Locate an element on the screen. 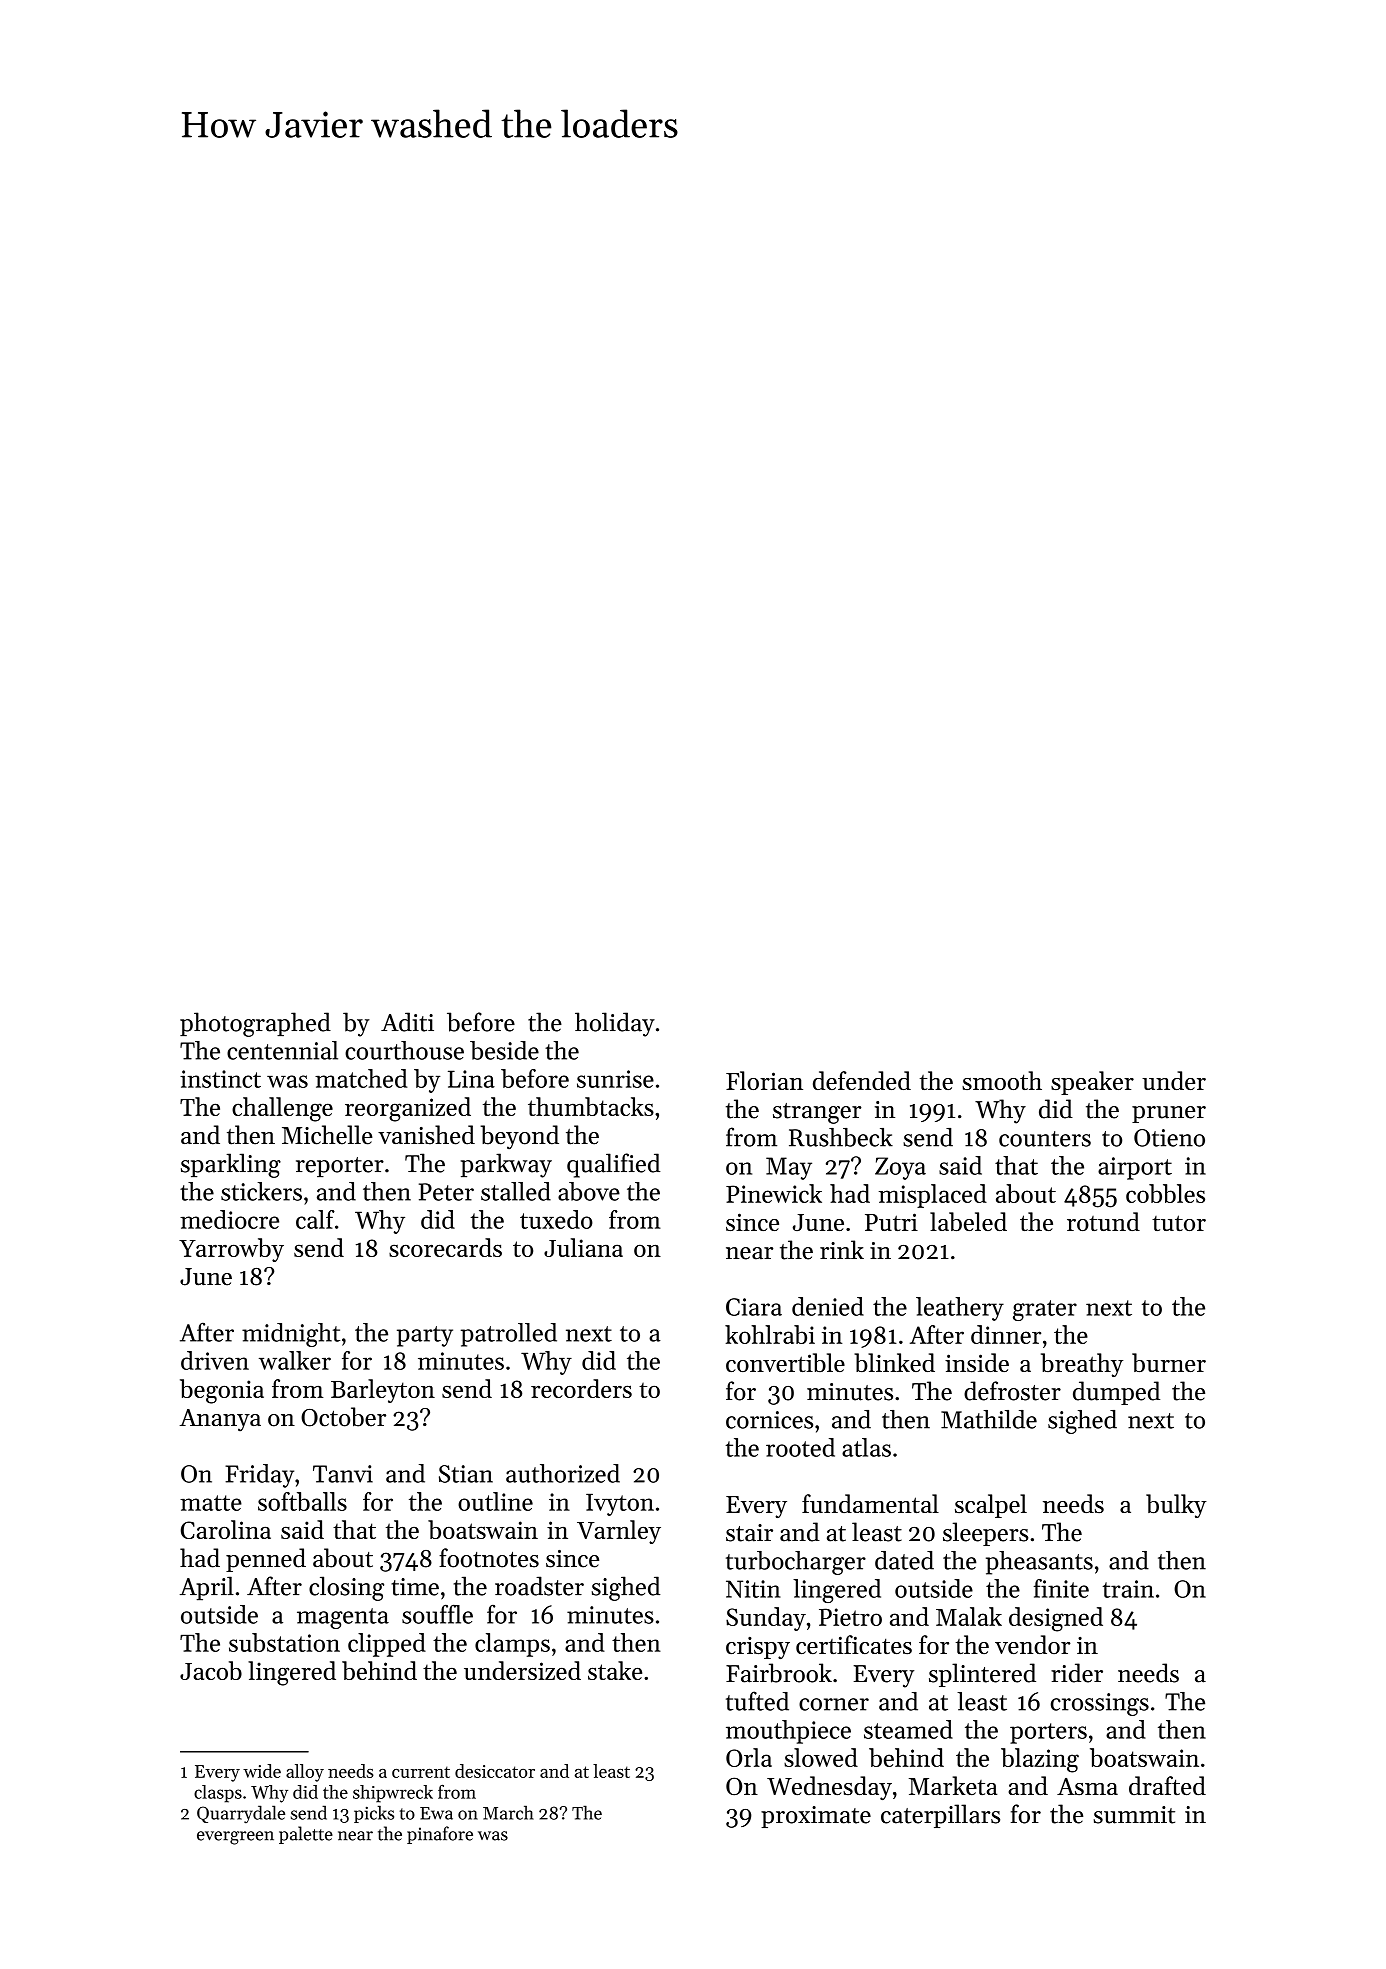  tufted is located at coordinates (757, 1701).
